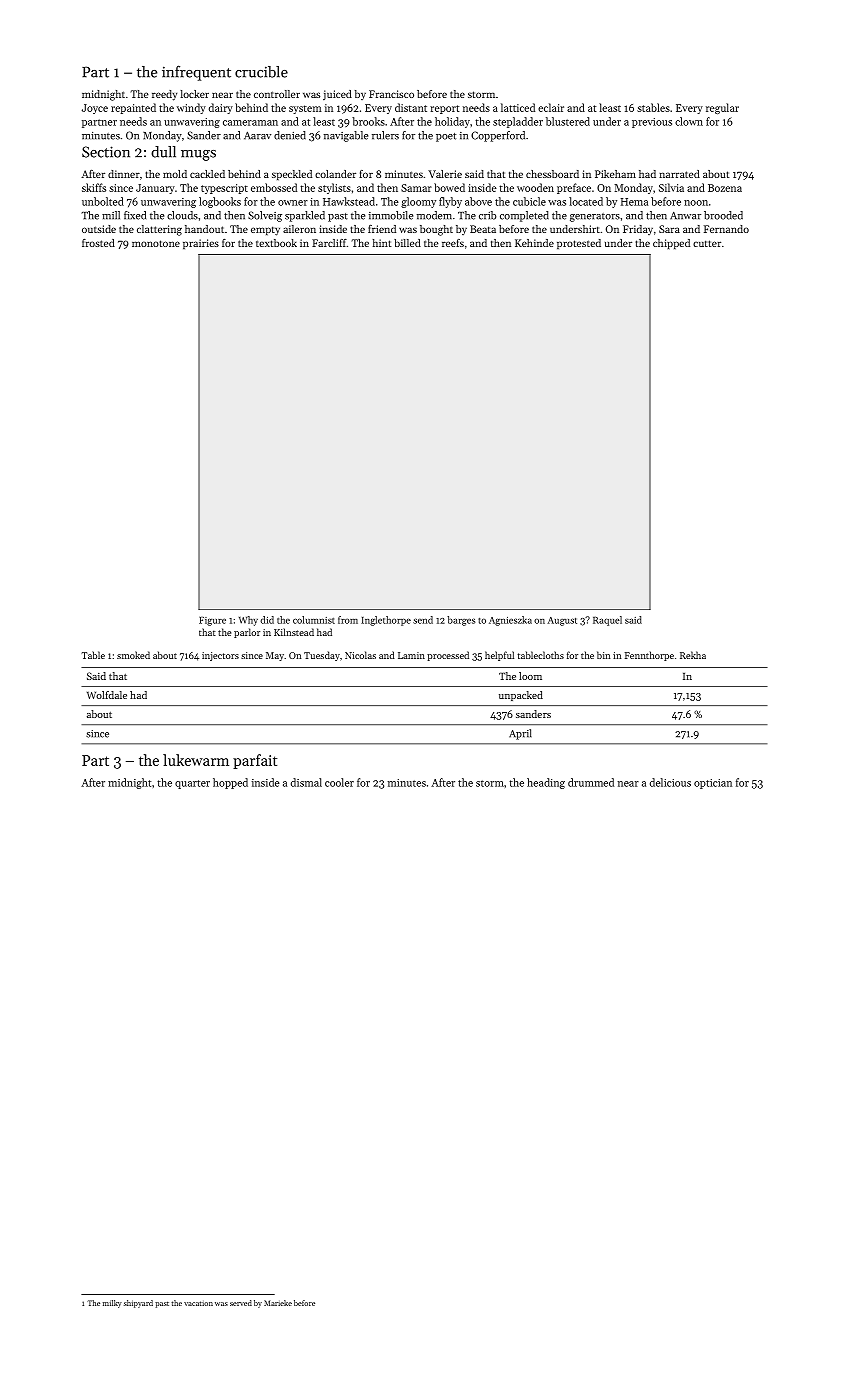  What do you see at coordinates (306, 782) in the document?
I see `dismal` at bounding box center [306, 782].
